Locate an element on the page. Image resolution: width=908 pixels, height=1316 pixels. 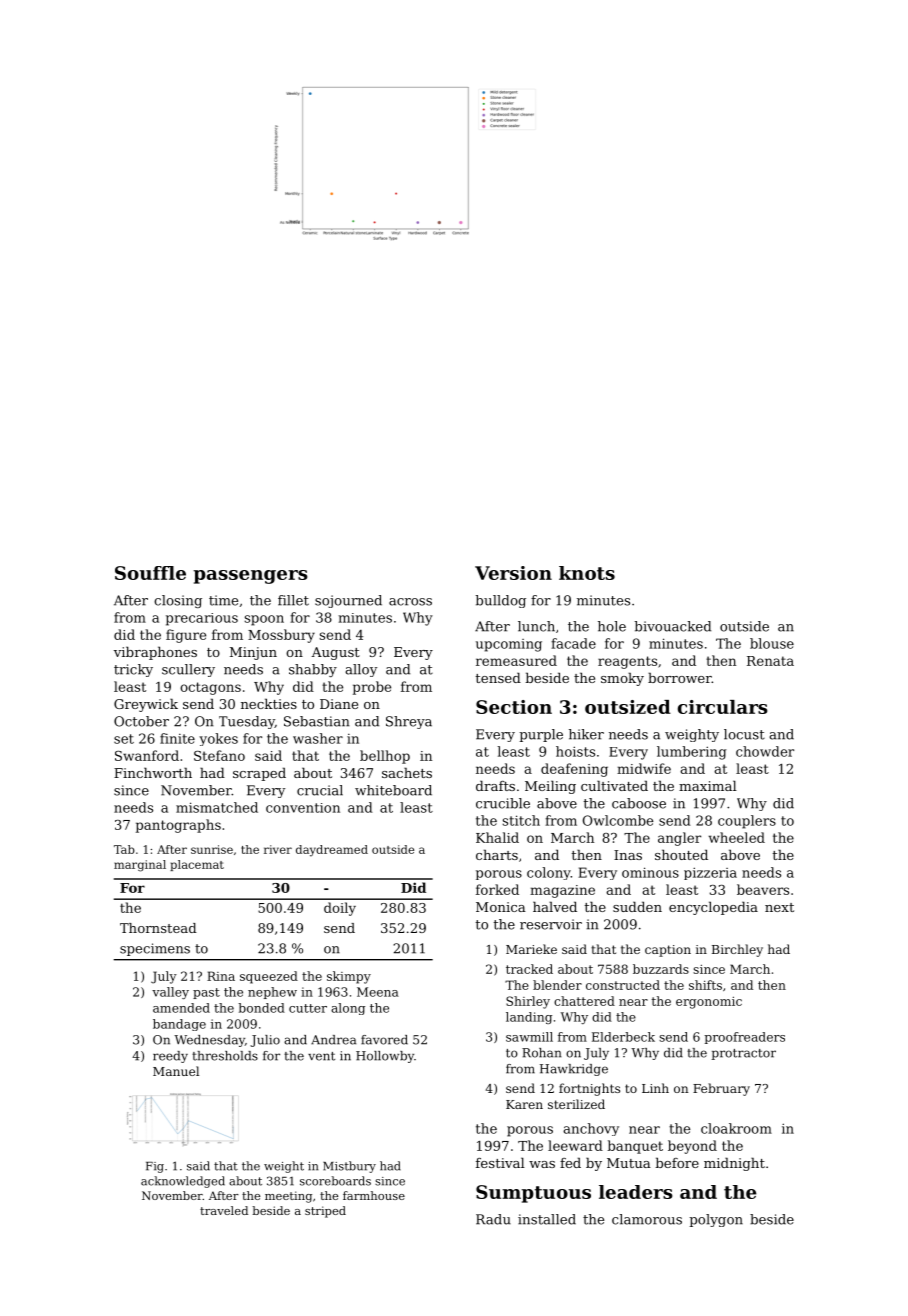
traveled is located at coordinates (224, 1210).
